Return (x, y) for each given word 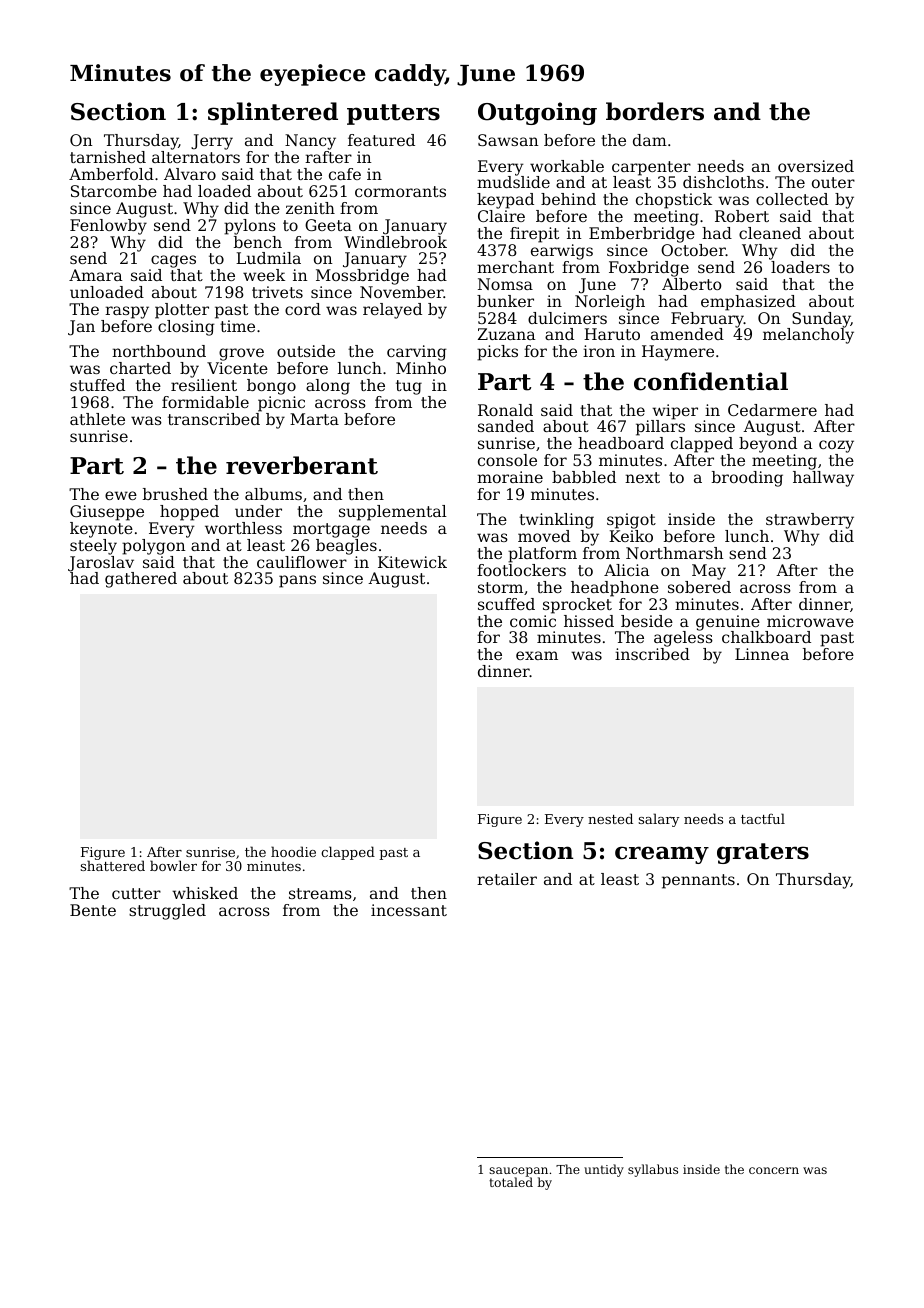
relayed (392, 311)
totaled (511, 1182)
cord (303, 309)
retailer (507, 879)
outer (833, 182)
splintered (273, 113)
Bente (93, 910)
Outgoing (537, 113)
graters (763, 853)
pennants (698, 881)
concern (774, 1170)
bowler (173, 865)
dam (650, 140)
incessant (409, 910)
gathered (141, 580)
